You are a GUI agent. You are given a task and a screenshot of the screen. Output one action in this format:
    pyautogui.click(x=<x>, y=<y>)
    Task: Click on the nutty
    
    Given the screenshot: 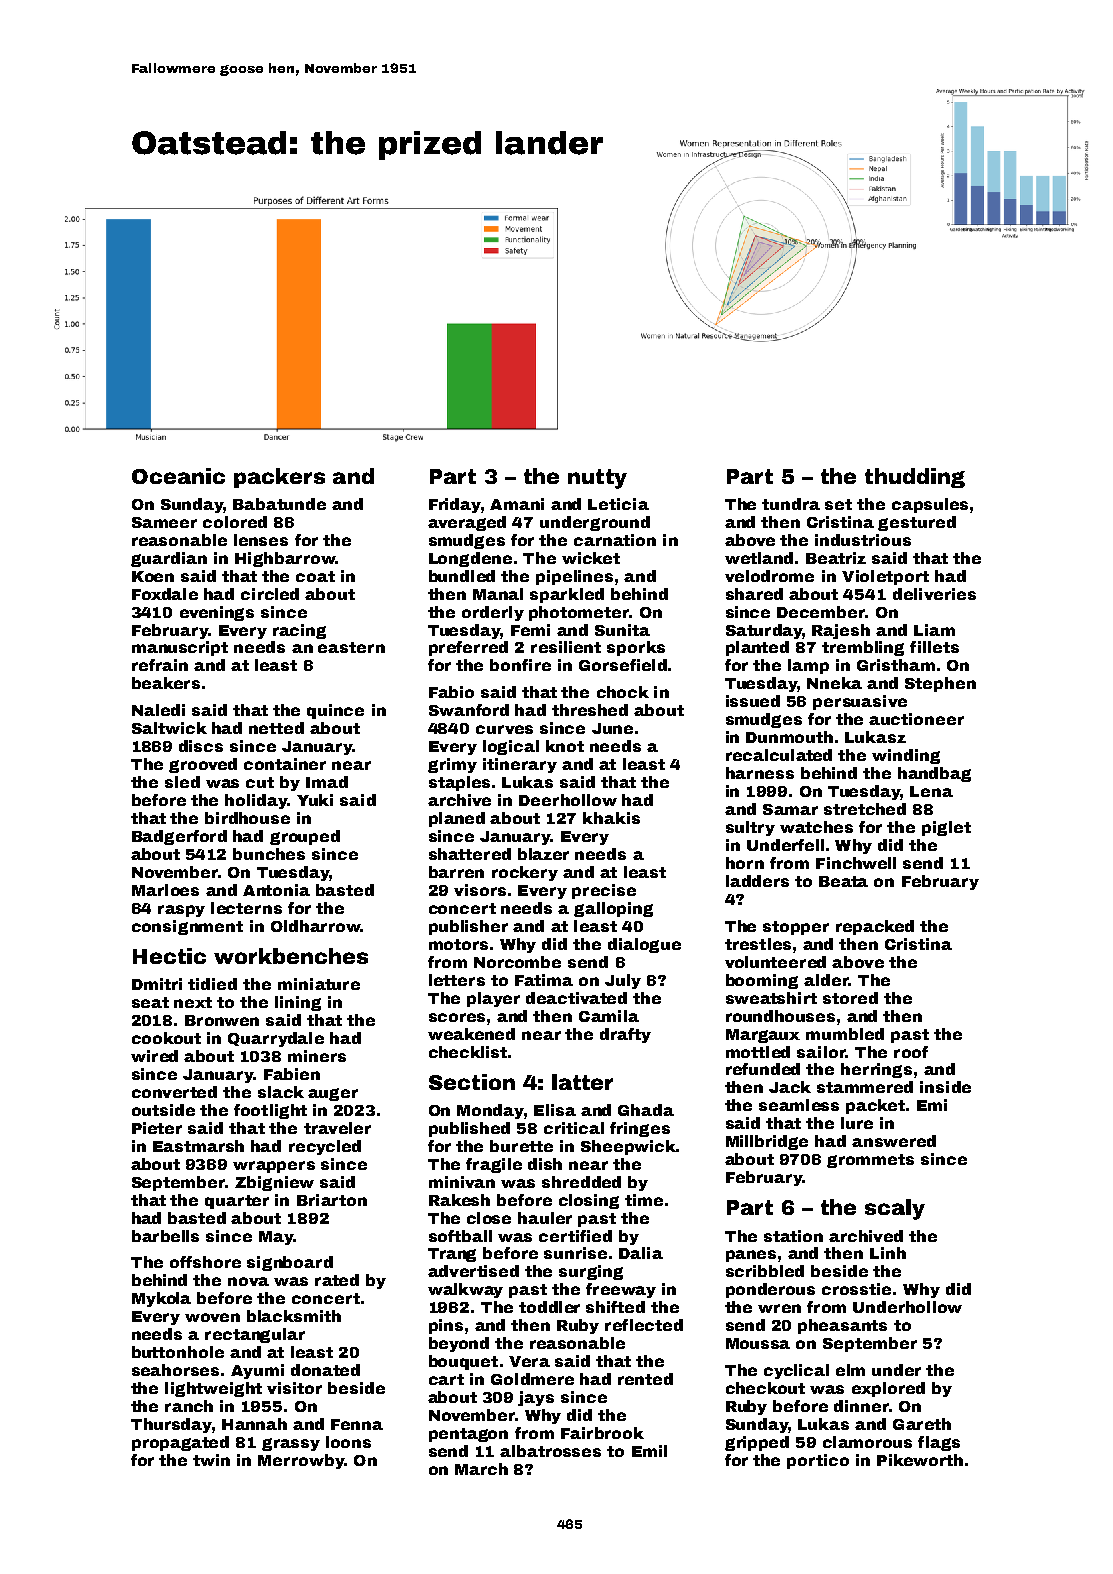 What is the action you would take?
    pyautogui.click(x=597, y=479)
